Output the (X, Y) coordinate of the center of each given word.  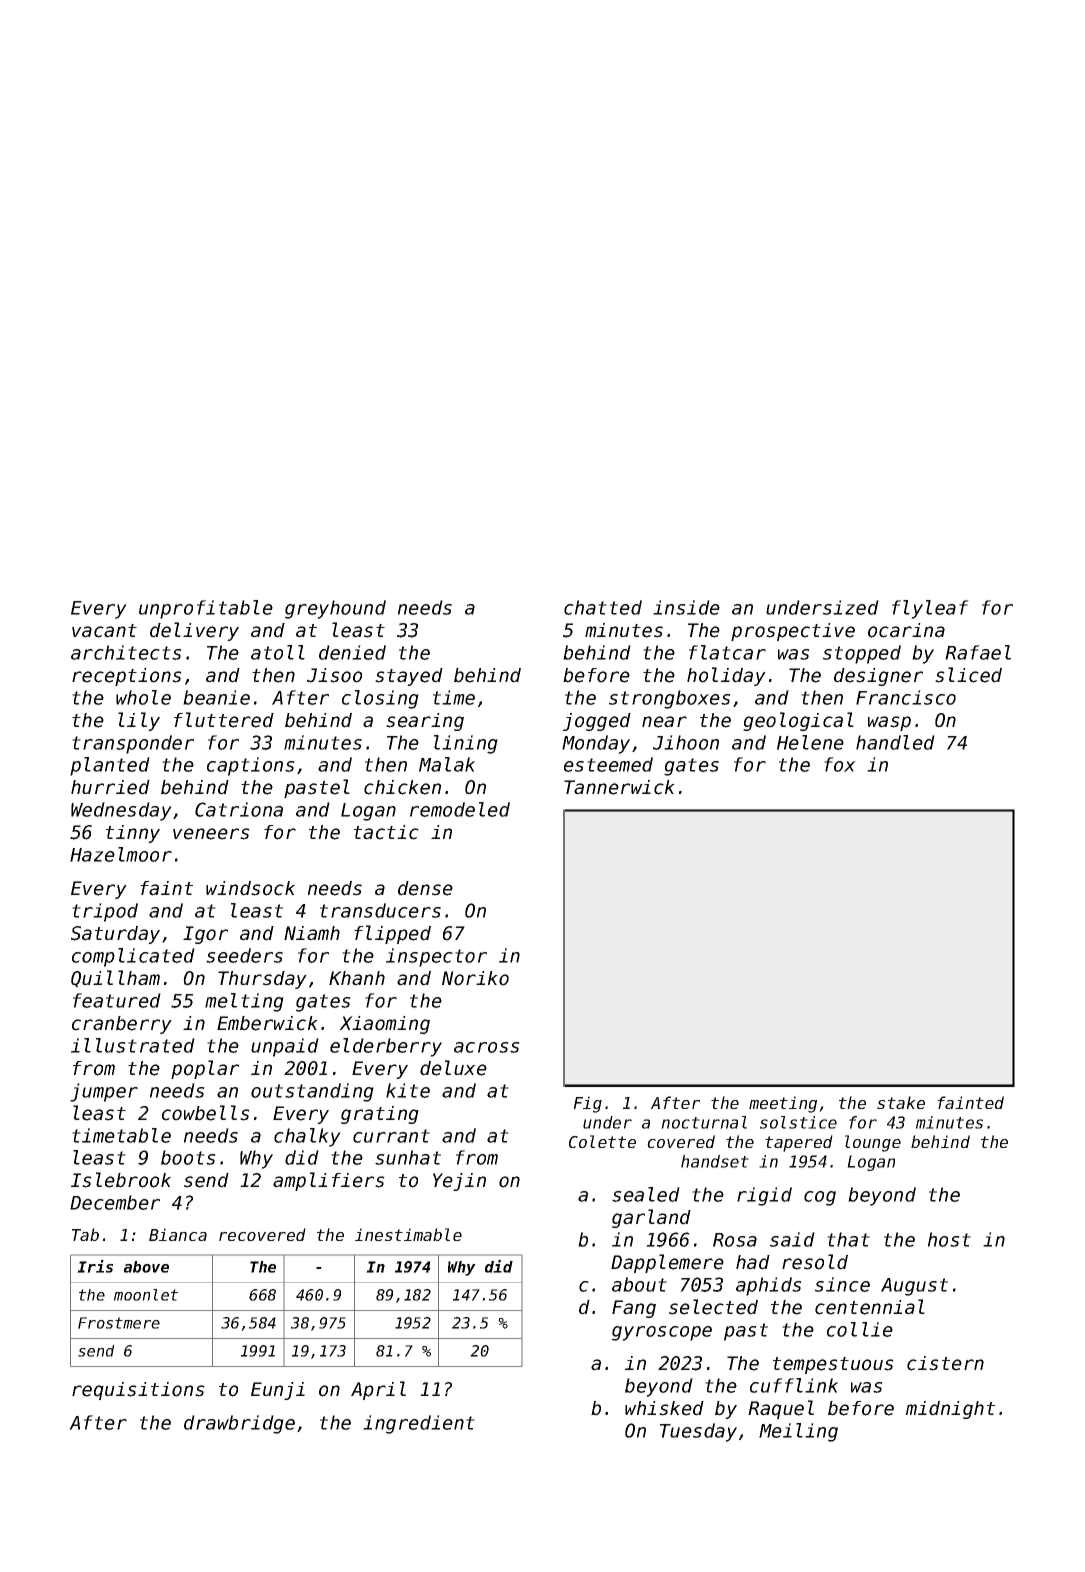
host (949, 1239)
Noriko (475, 978)
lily (139, 721)
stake (901, 1102)
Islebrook (121, 1180)
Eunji (278, 1391)
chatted (603, 607)
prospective (793, 632)
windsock (250, 888)
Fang (634, 1309)
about (639, 1284)
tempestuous (833, 1365)
